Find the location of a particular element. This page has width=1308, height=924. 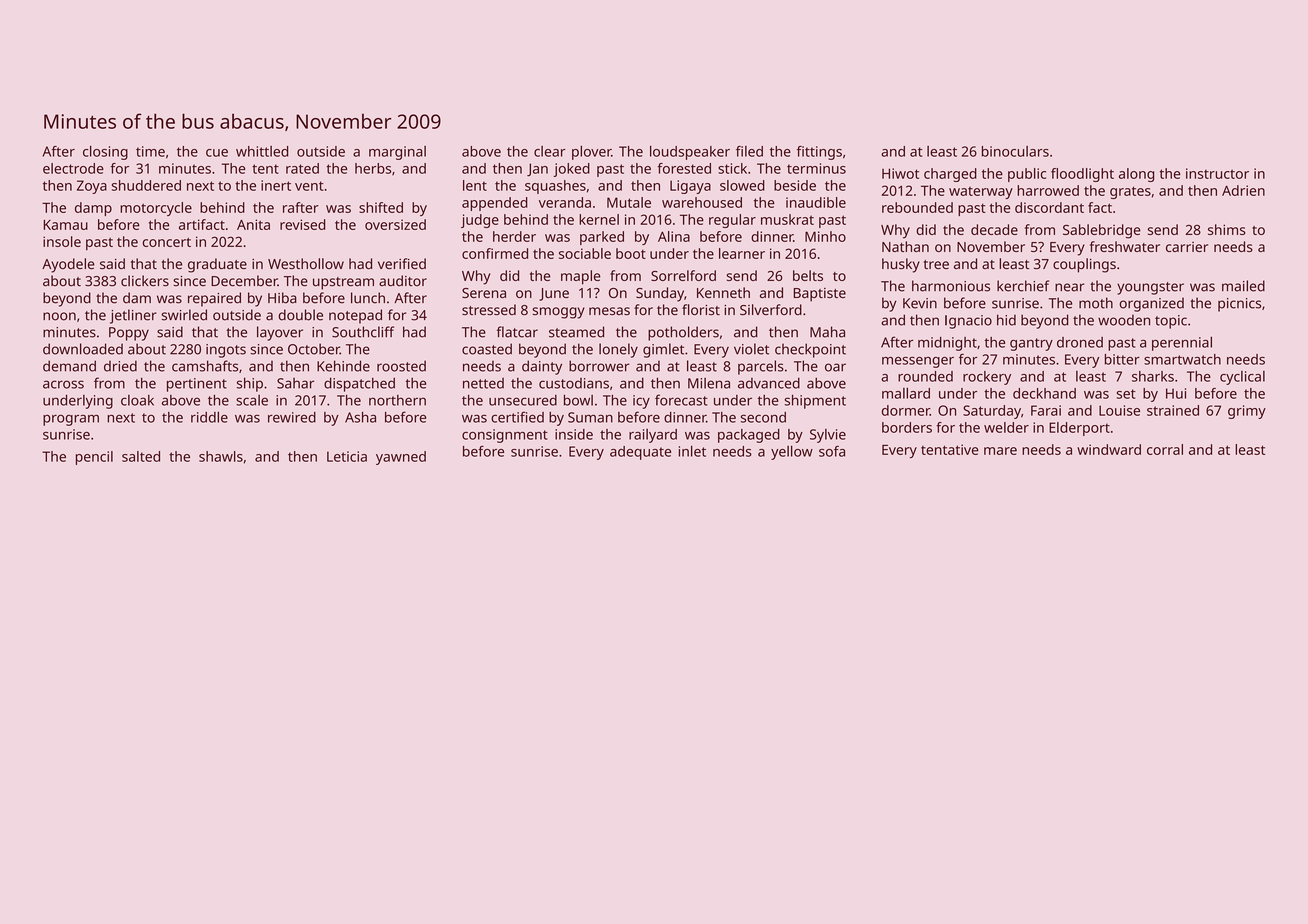

shuddered is located at coordinates (146, 185).
